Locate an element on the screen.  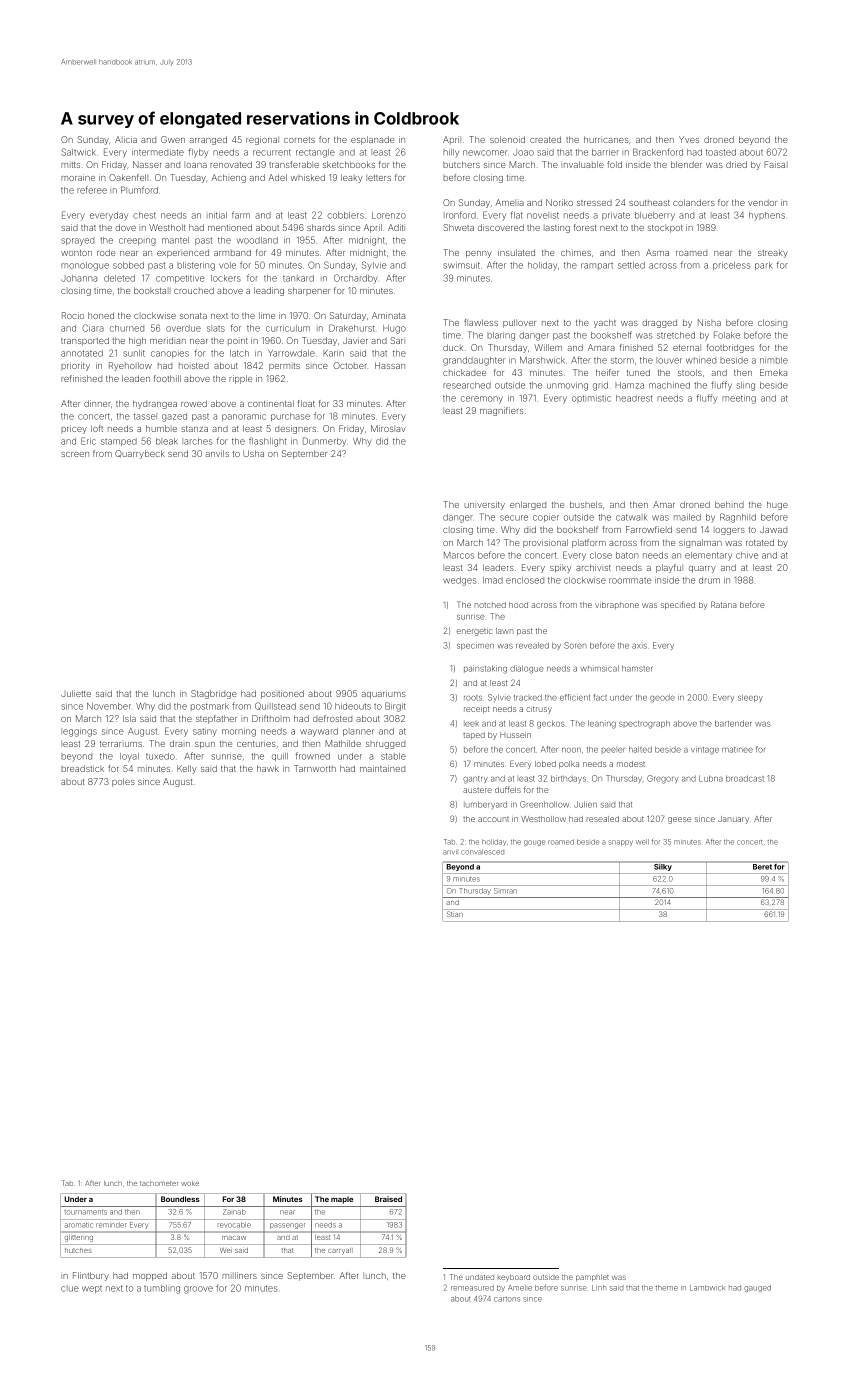
dried is located at coordinates (736, 164).
